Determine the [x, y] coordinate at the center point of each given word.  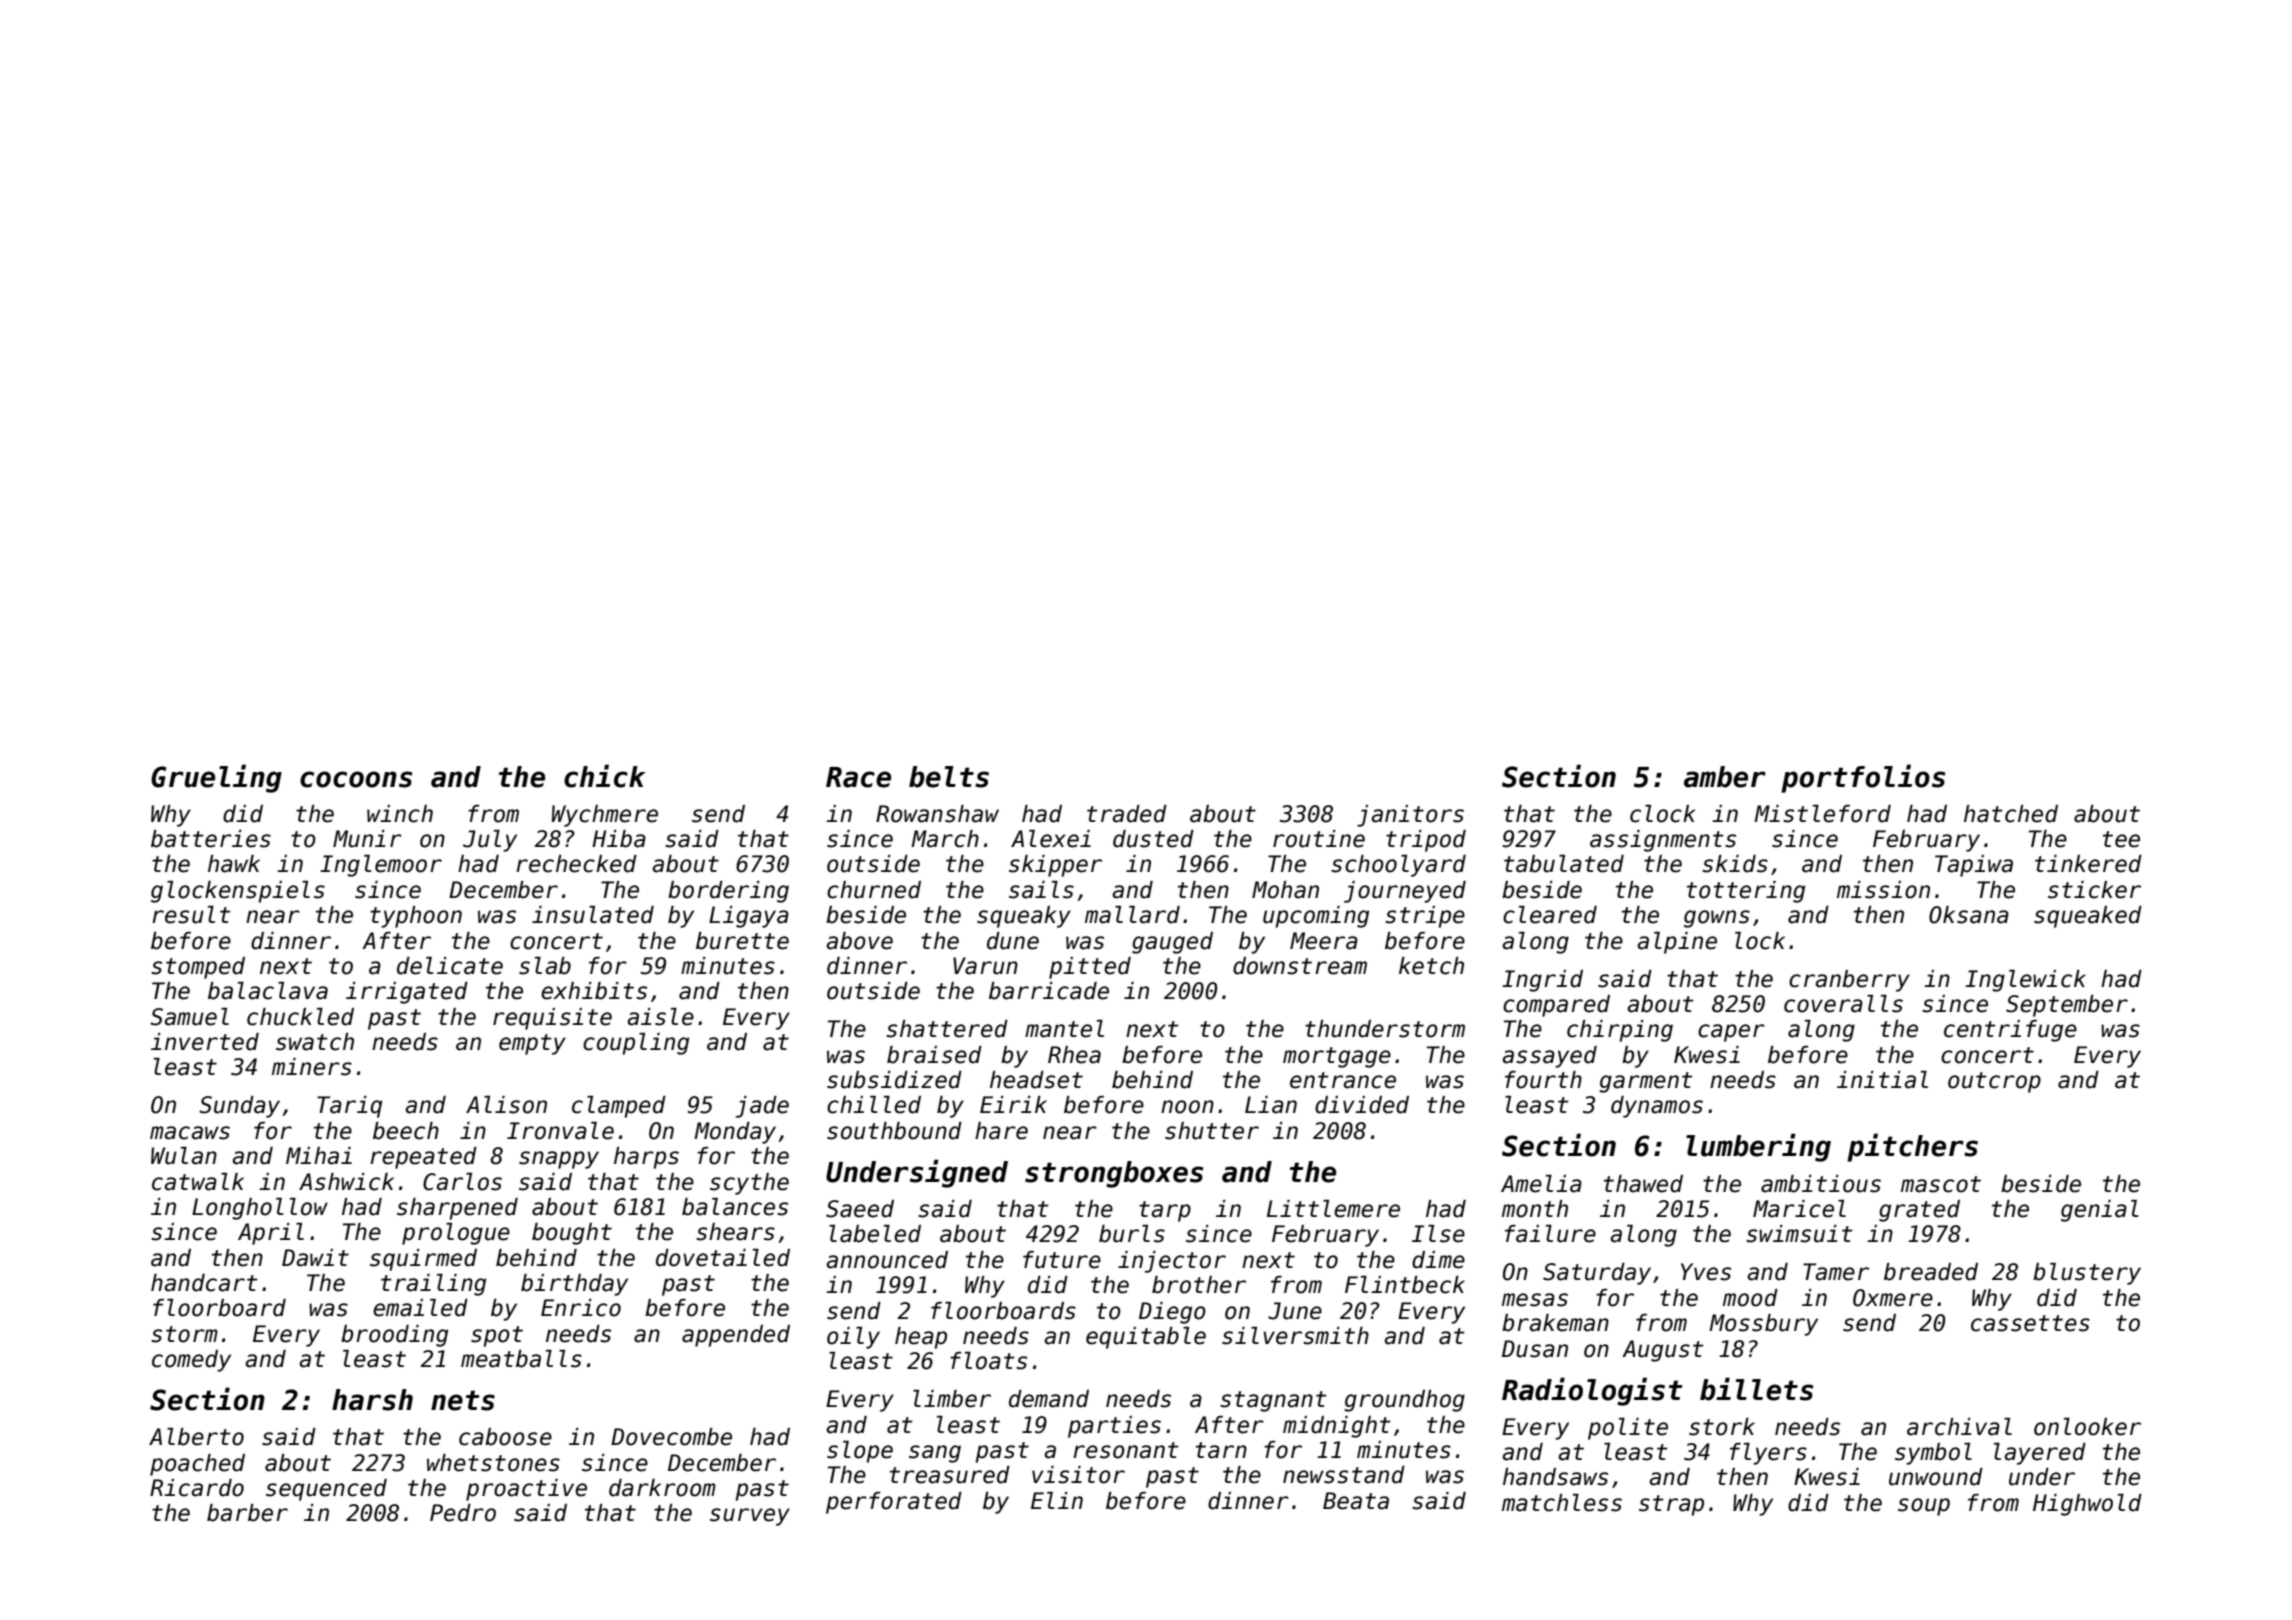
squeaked [2088, 917]
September [2067, 1006]
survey [750, 1517]
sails [1041, 890]
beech [406, 1131]
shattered [947, 1029]
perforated [894, 1503]
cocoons [356, 779]
